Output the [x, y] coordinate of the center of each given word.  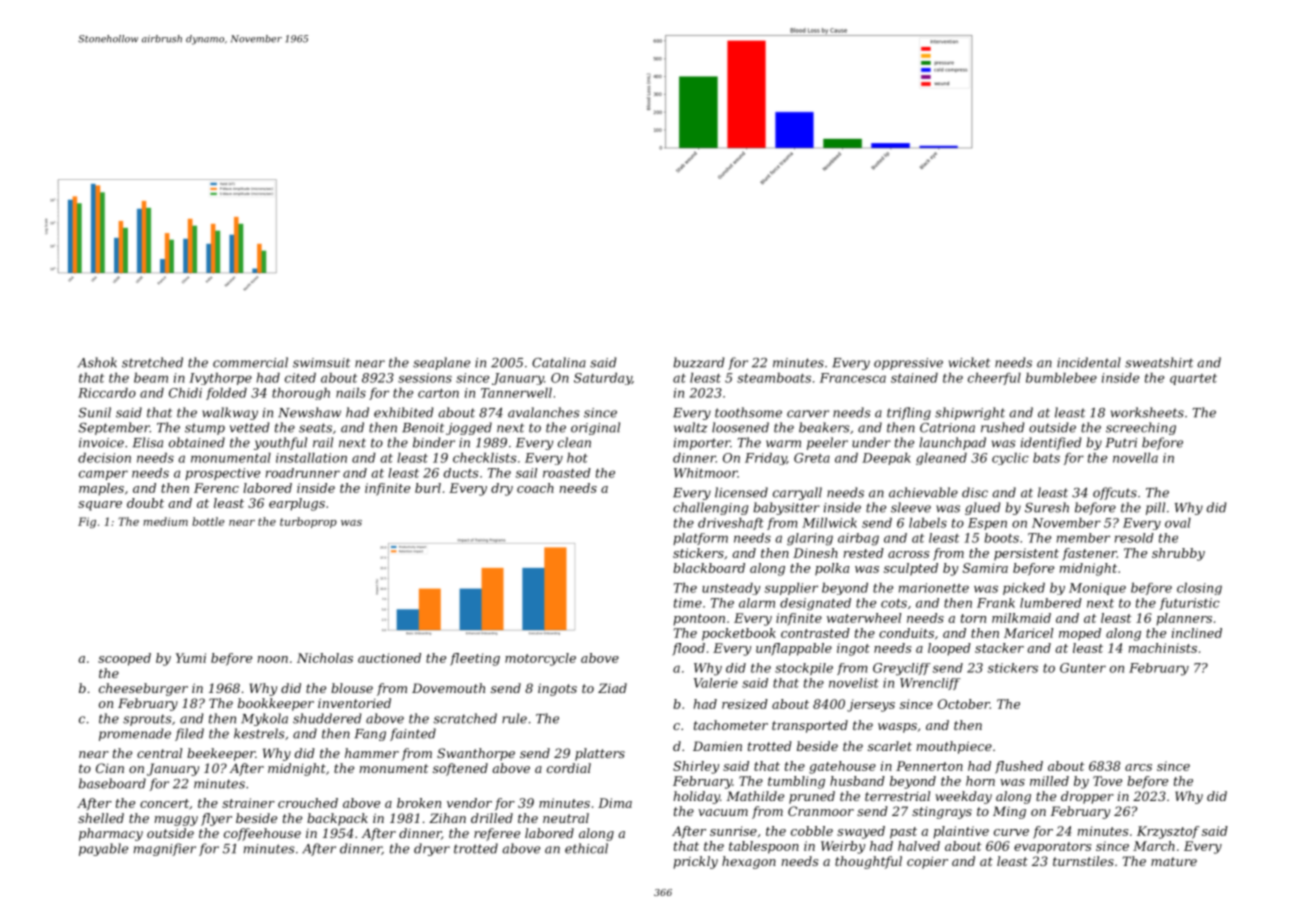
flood [688, 649]
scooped [124, 659]
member [1083, 538]
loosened [740, 427]
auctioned [389, 658]
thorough [301, 394]
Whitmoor [706, 473]
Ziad [612, 688]
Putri [1121, 443]
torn [973, 618]
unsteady [731, 589]
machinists [1163, 648]
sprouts [147, 720]
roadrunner [303, 473]
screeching [1141, 428]
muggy [176, 821]
